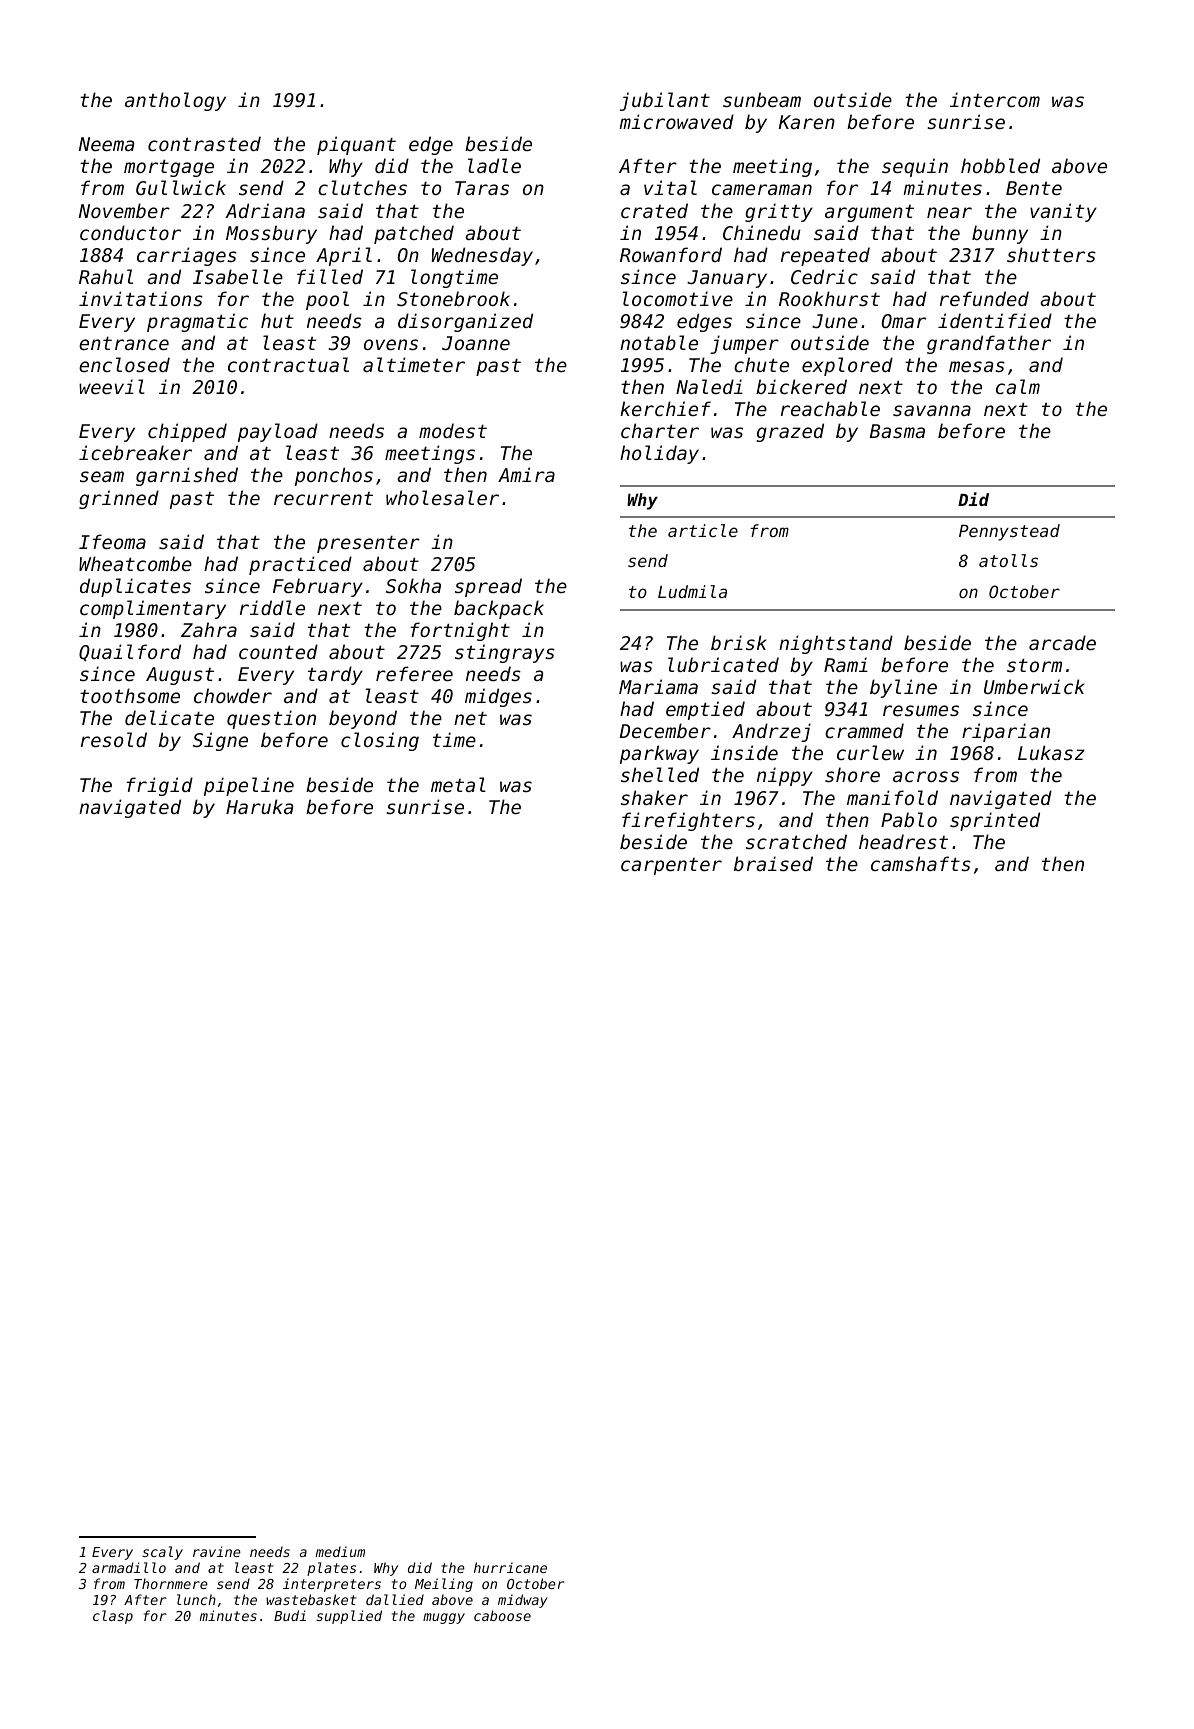 This screenshot has width=1194, height=1729. I want to click on Rahul, so click(106, 276).
